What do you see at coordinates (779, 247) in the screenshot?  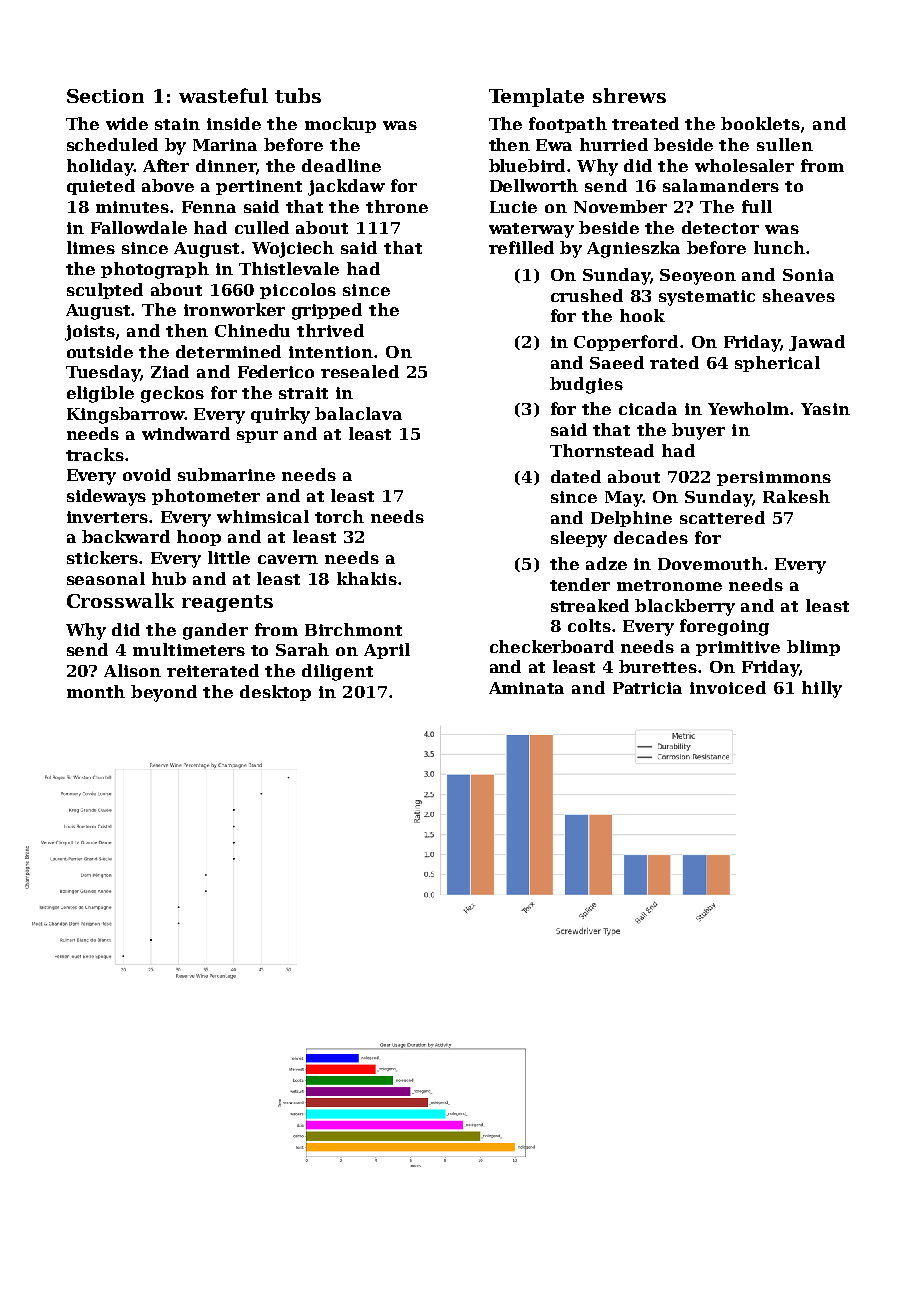 I see `lunch` at bounding box center [779, 247].
